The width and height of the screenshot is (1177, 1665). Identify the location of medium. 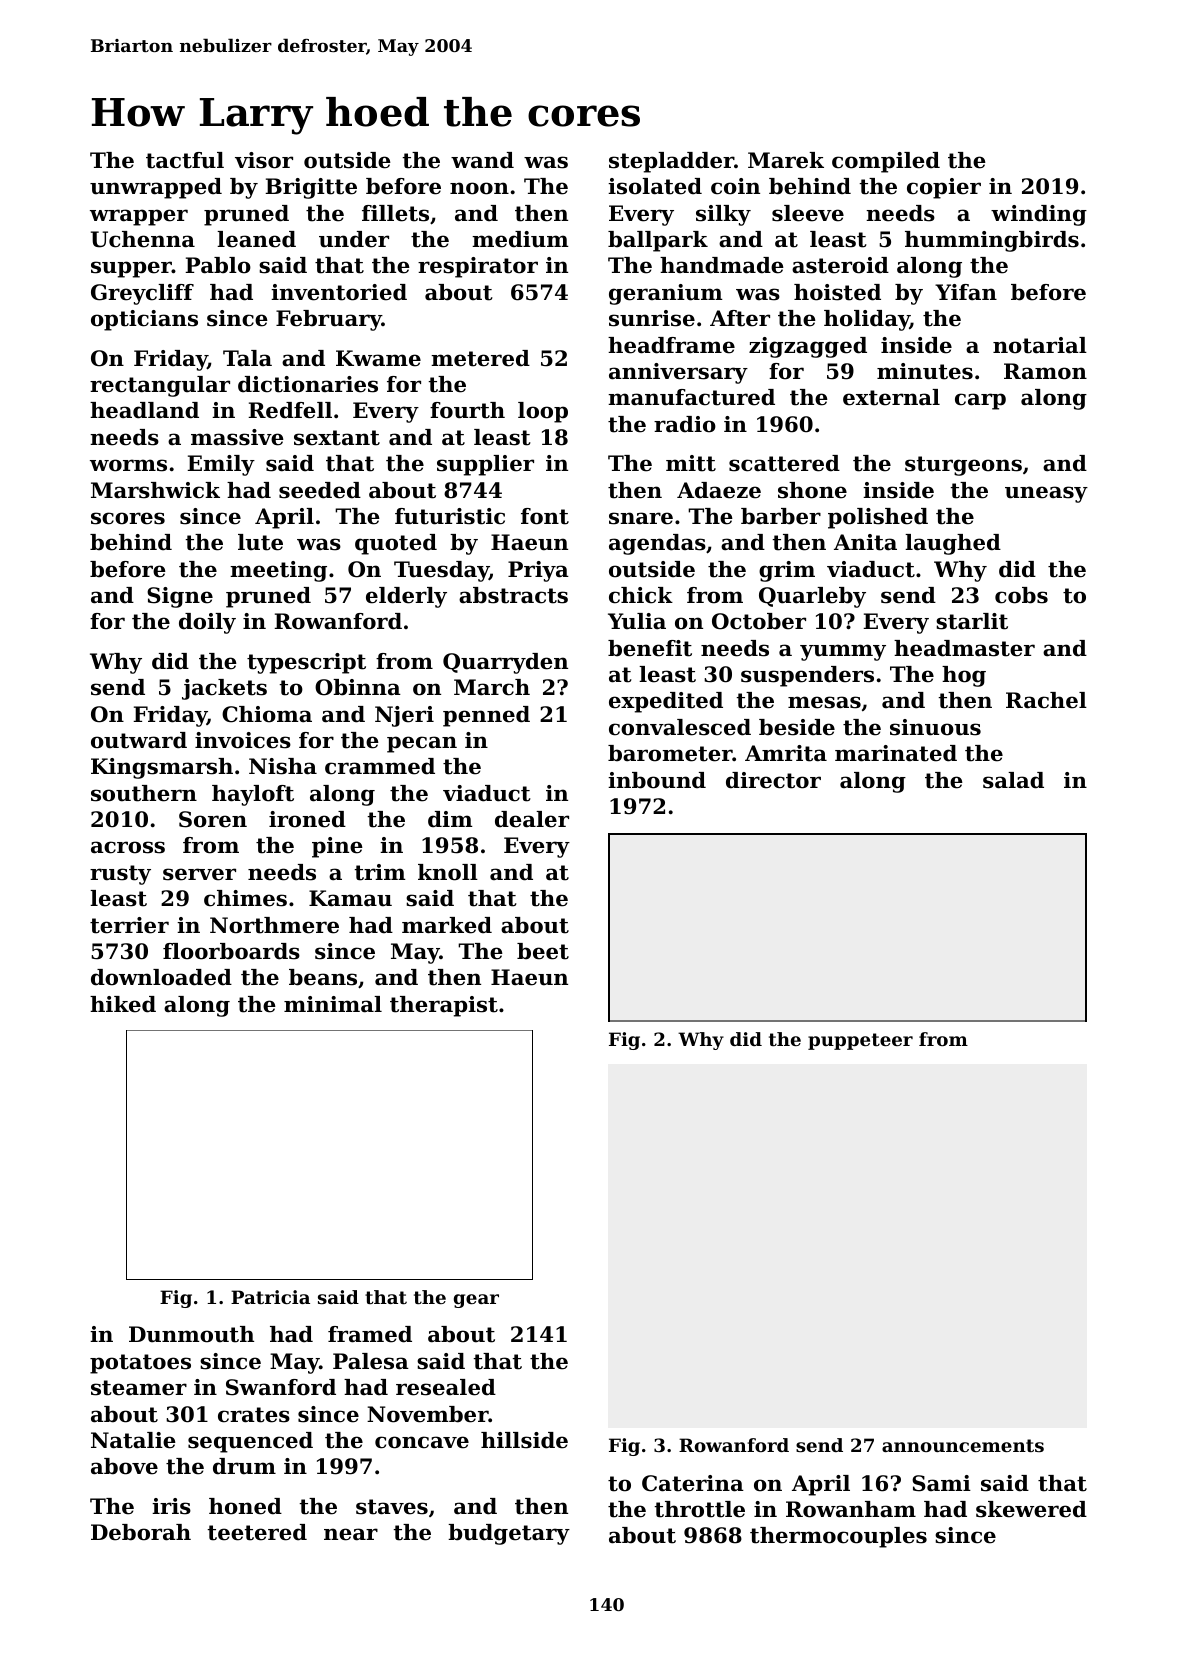
(520, 239).
